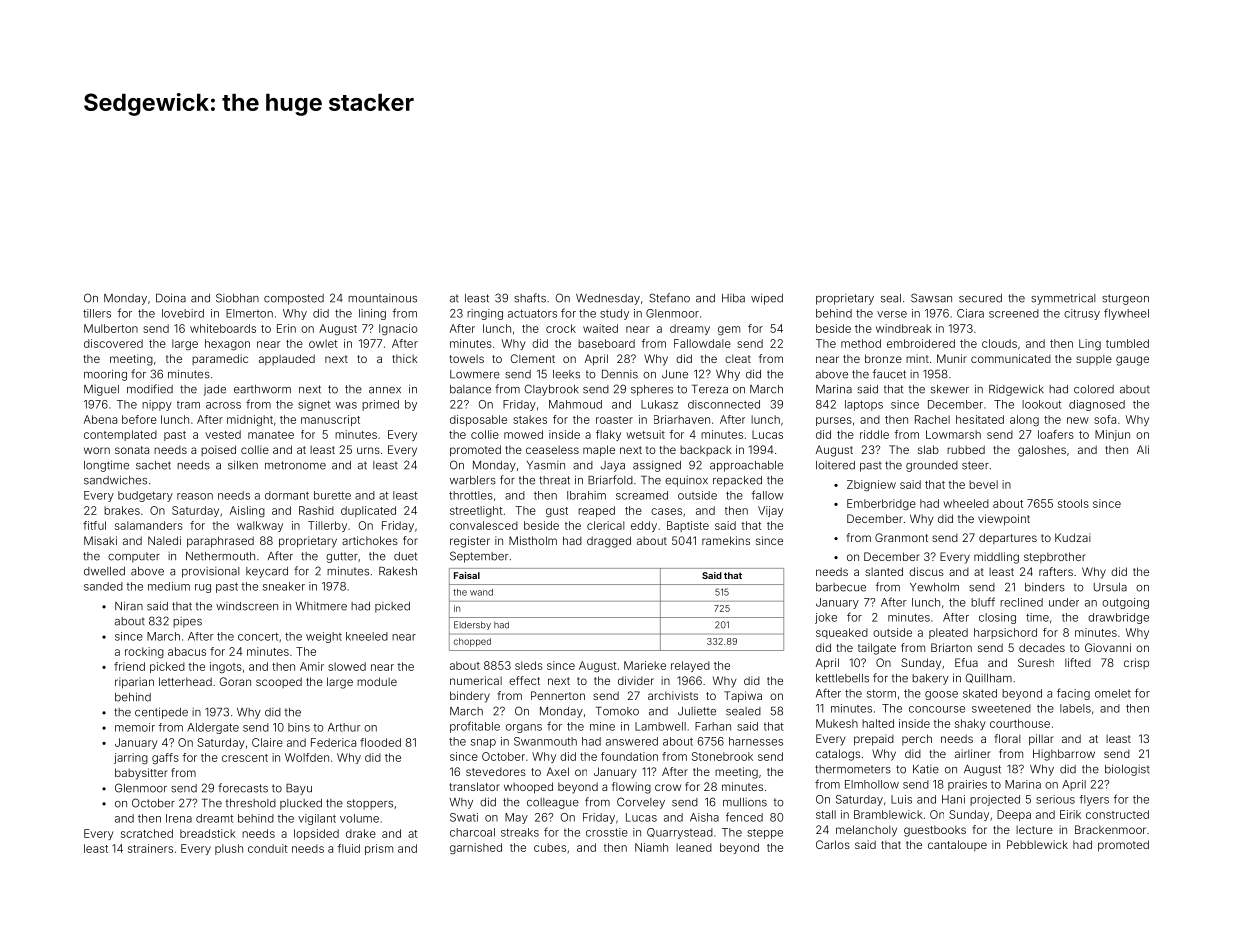  What do you see at coordinates (901, 537) in the image?
I see `Granmont` at bounding box center [901, 537].
